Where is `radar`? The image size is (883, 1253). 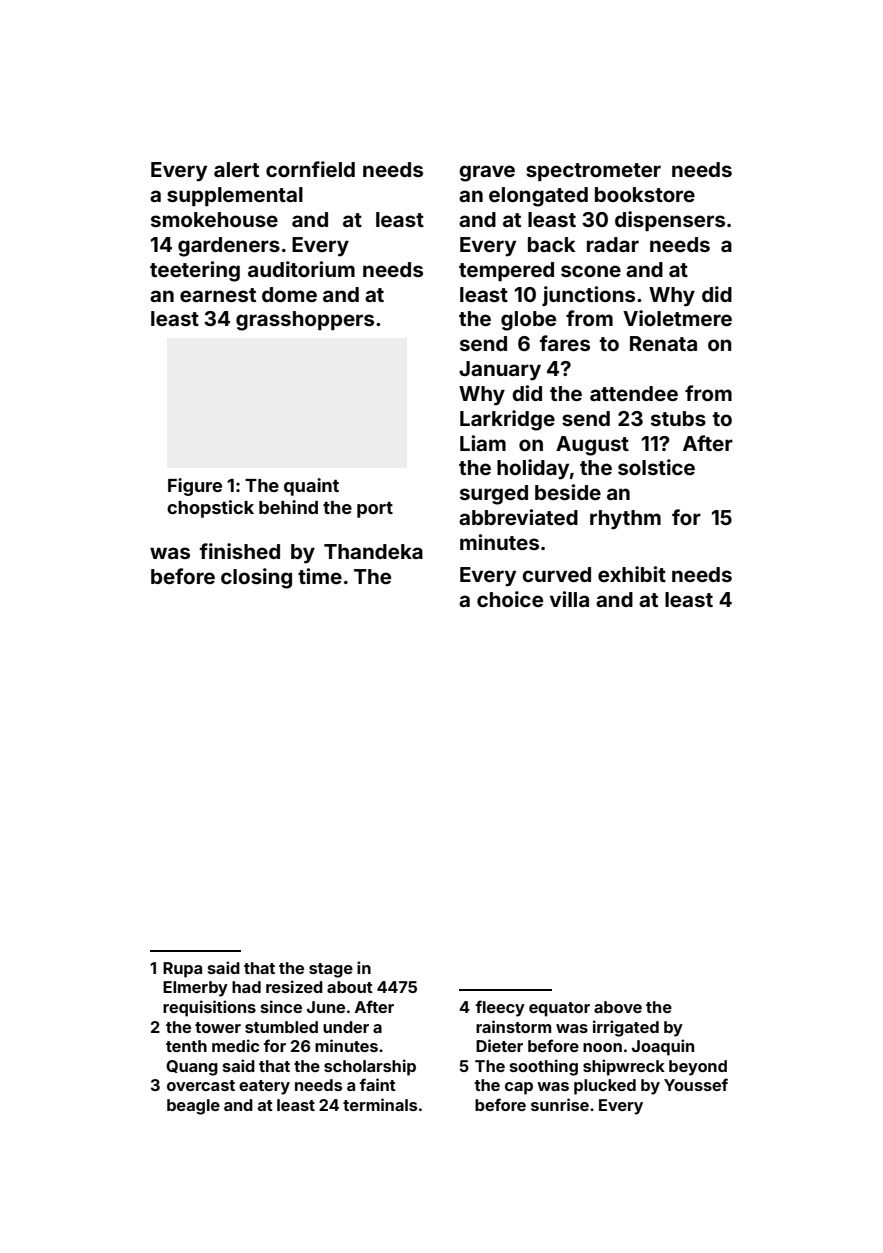 radar is located at coordinates (613, 244).
